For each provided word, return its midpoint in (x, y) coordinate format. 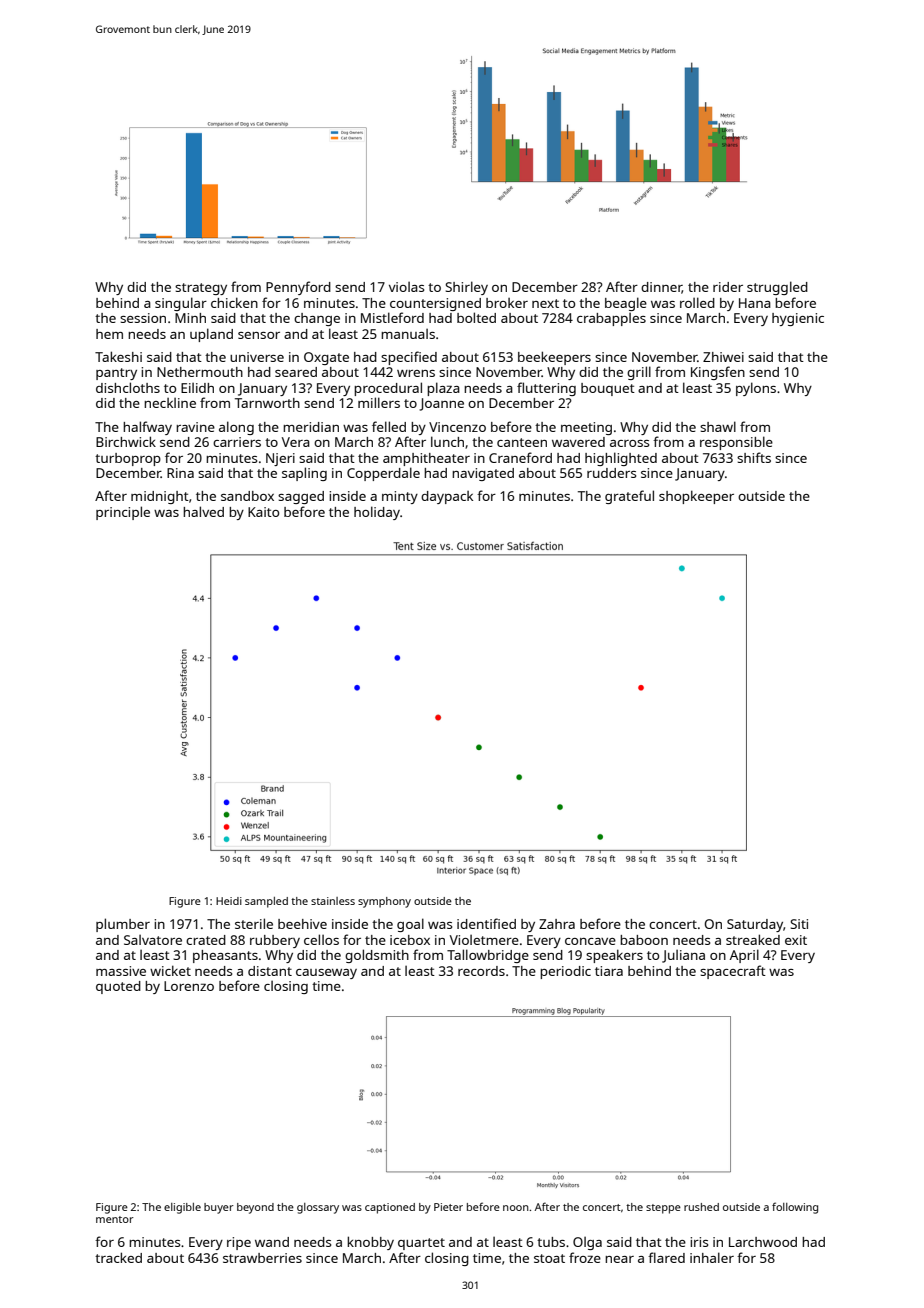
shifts (754, 457)
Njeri (280, 459)
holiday (377, 513)
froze (585, 1257)
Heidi (229, 901)
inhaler (712, 1257)
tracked (118, 1257)
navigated (483, 474)
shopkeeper (696, 497)
